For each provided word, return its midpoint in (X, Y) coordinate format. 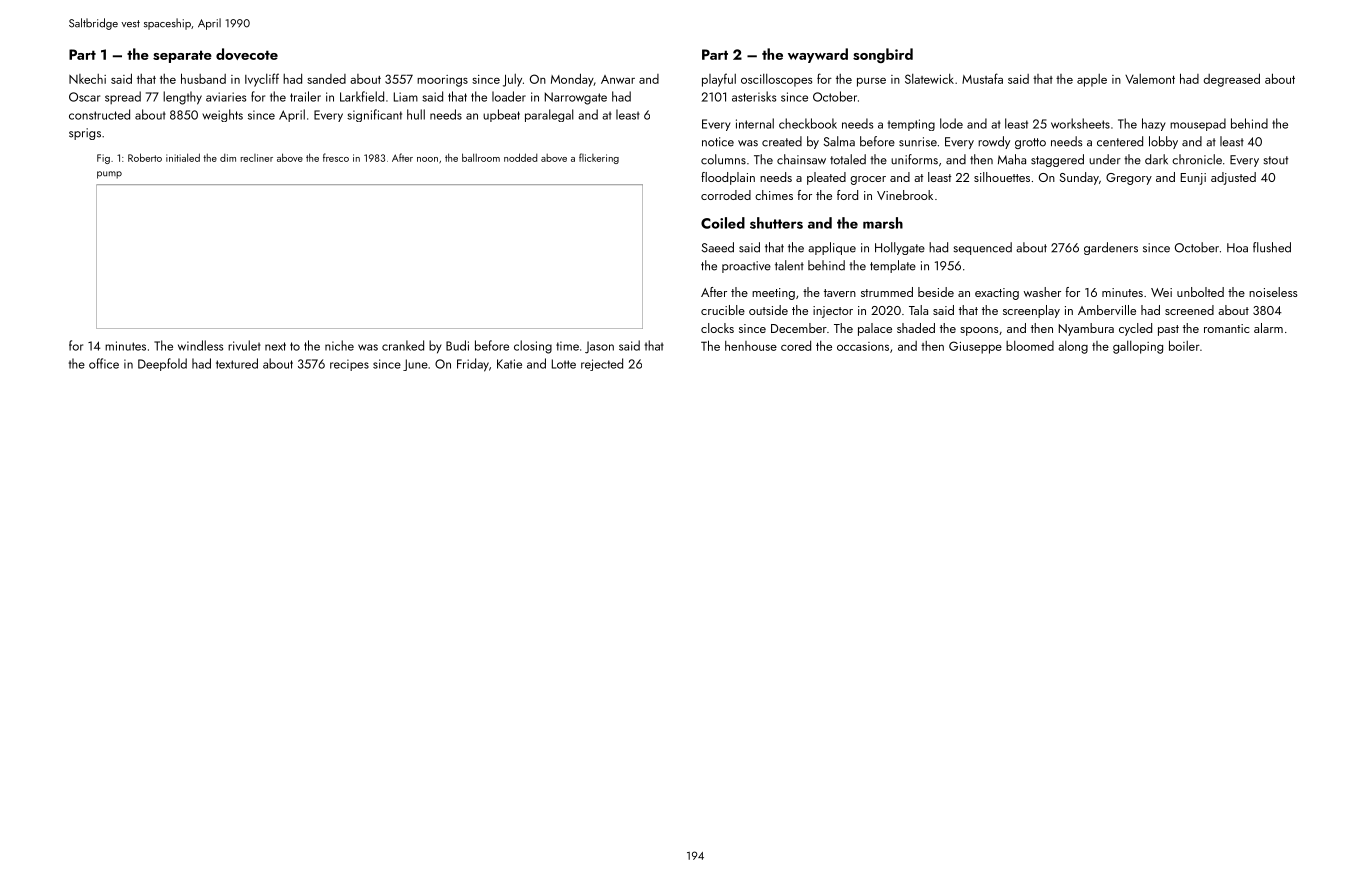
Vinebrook (905, 195)
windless (200, 345)
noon (427, 159)
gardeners (1111, 248)
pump (109, 175)
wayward (818, 55)
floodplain (728, 178)
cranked (403, 345)
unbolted (1200, 292)
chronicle (1197, 159)
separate (182, 56)
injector (833, 312)
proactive (746, 267)
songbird (883, 55)
